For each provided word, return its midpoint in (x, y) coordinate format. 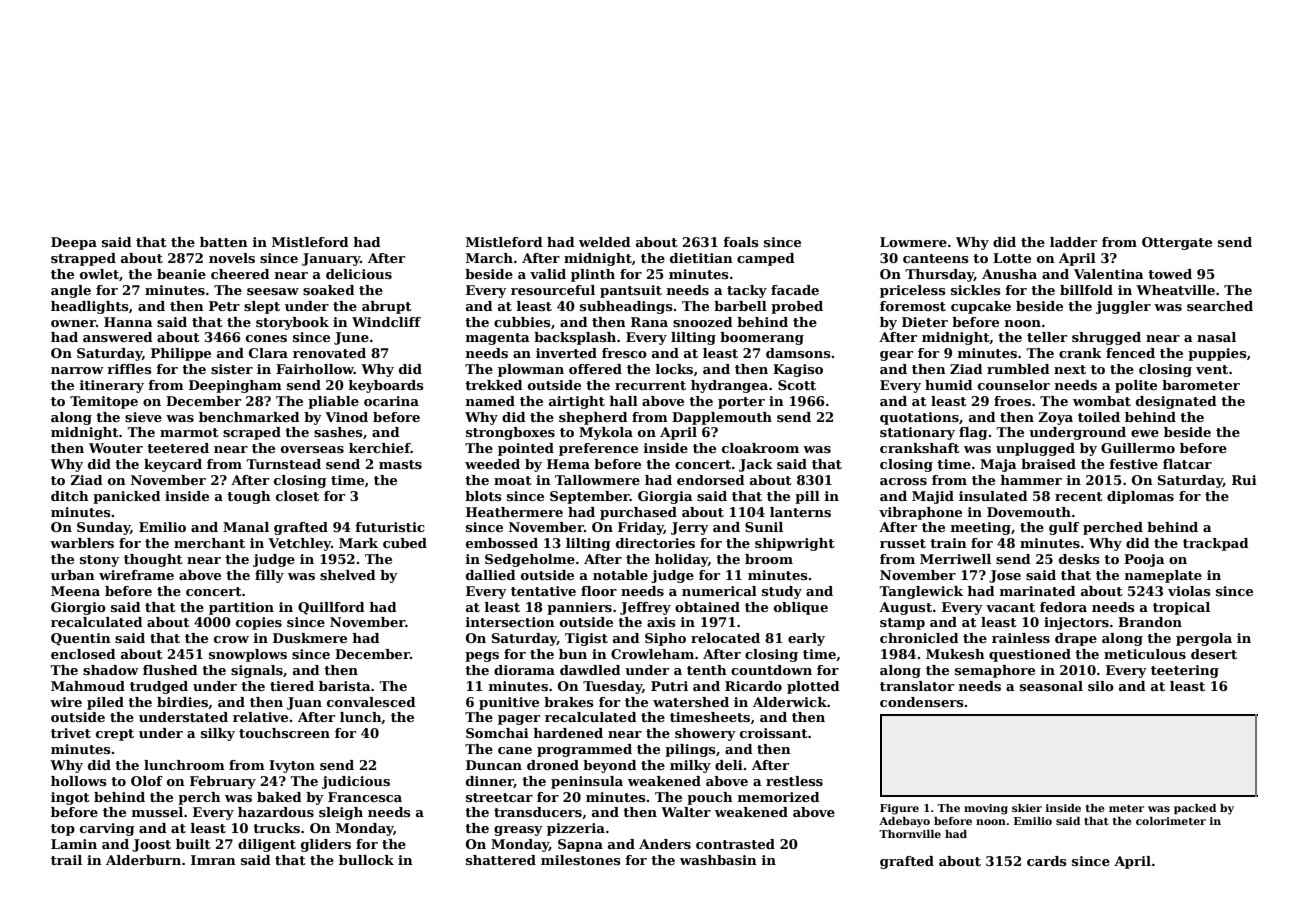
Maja (998, 465)
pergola (1204, 639)
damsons (798, 353)
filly (269, 576)
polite (1136, 386)
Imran (213, 860)
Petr (224, 306)
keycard (173, 465)
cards (1047, 861)
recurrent (650, 385)
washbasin (718, 860)
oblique (801, 608)
